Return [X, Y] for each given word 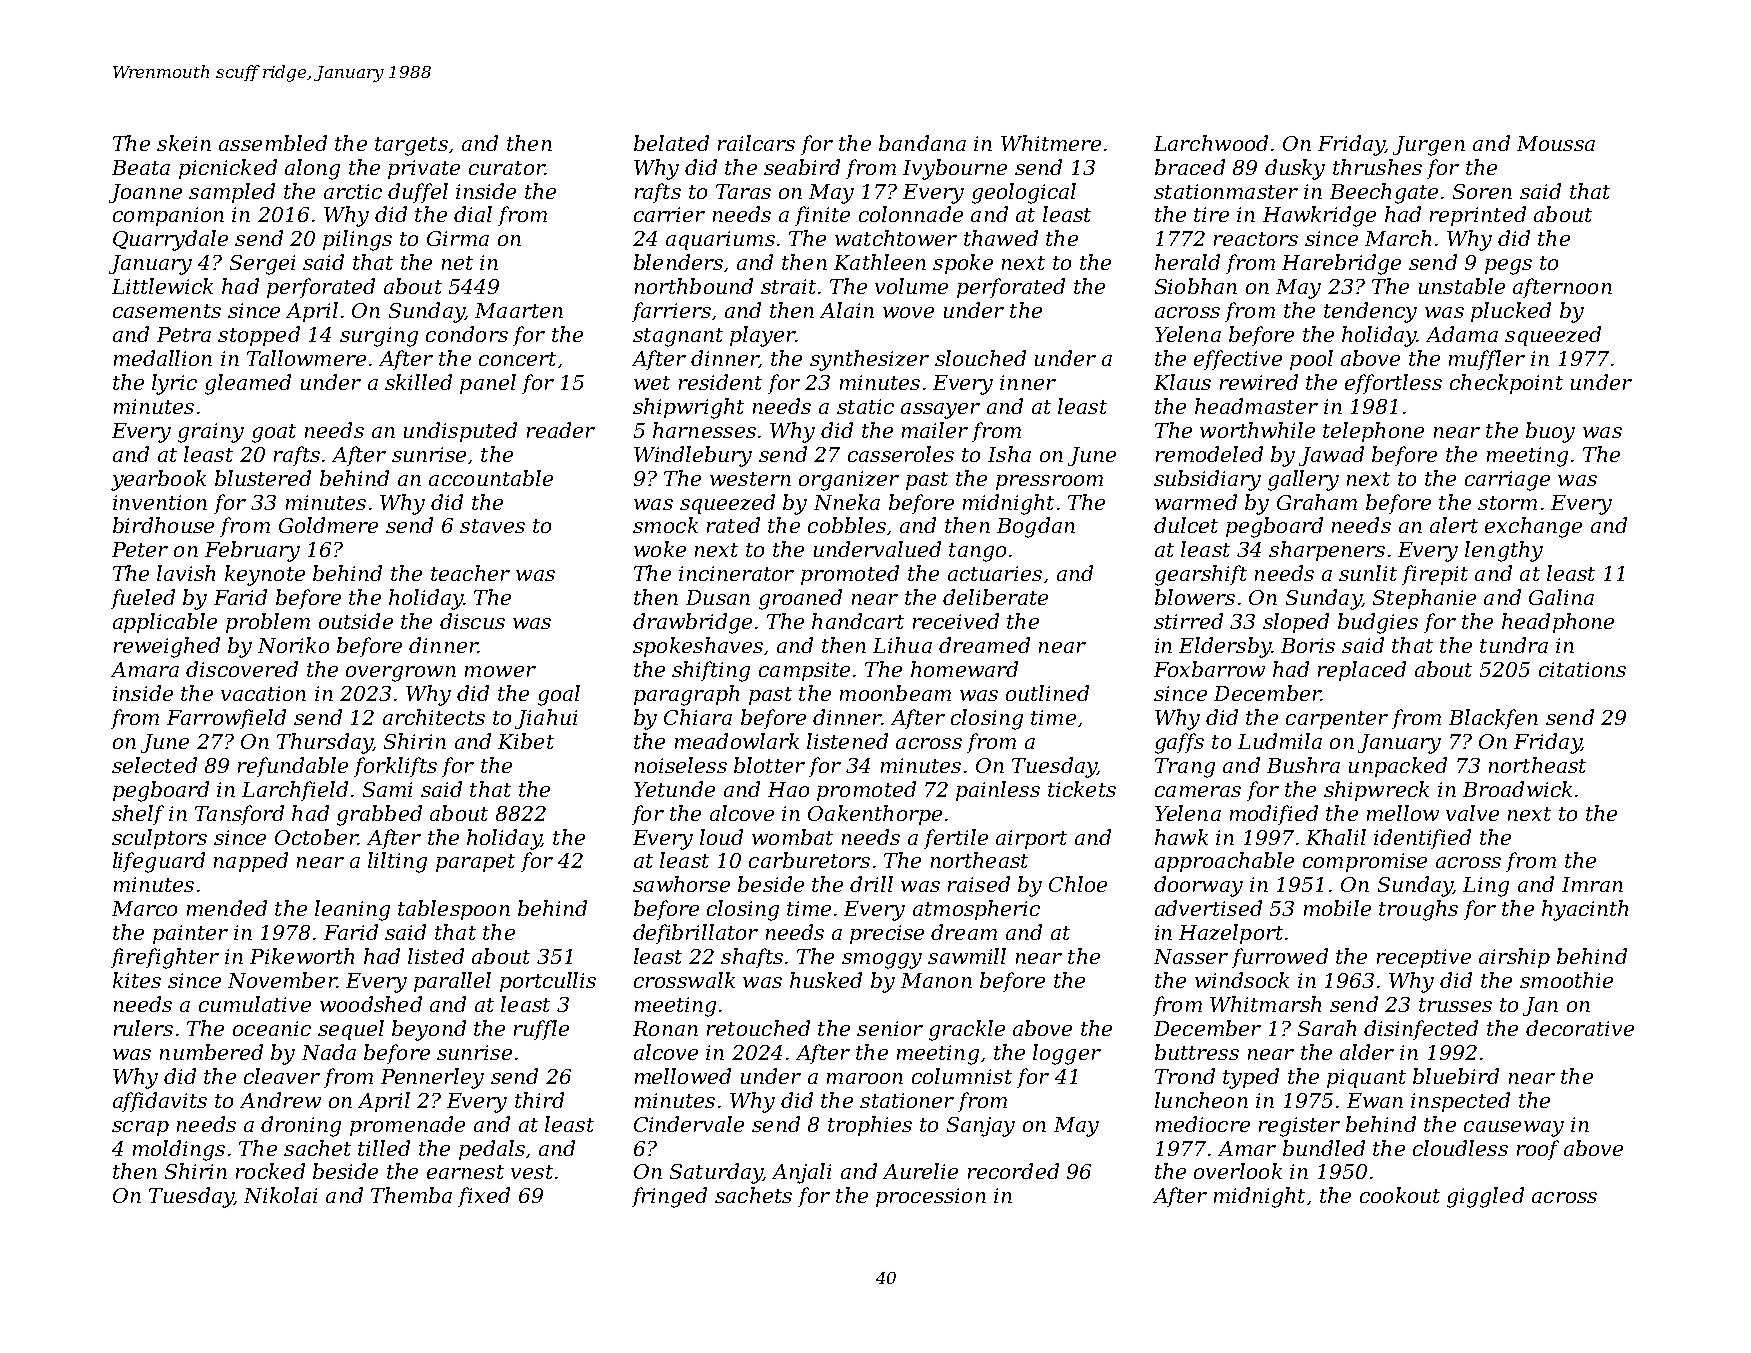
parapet [475, 863]
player [763, 336]
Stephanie [1424, 599]
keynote [265, 575]
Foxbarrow [1209, 669]
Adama [1462, 334]
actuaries [995, 573]
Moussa [1556, 143]
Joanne [145, 193]
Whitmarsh [1265, 1004]
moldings [179, 1150]
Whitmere [1051, 143]
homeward [964, 669]
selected [154, 765]
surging [379, 337]
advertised [1208, 908]
